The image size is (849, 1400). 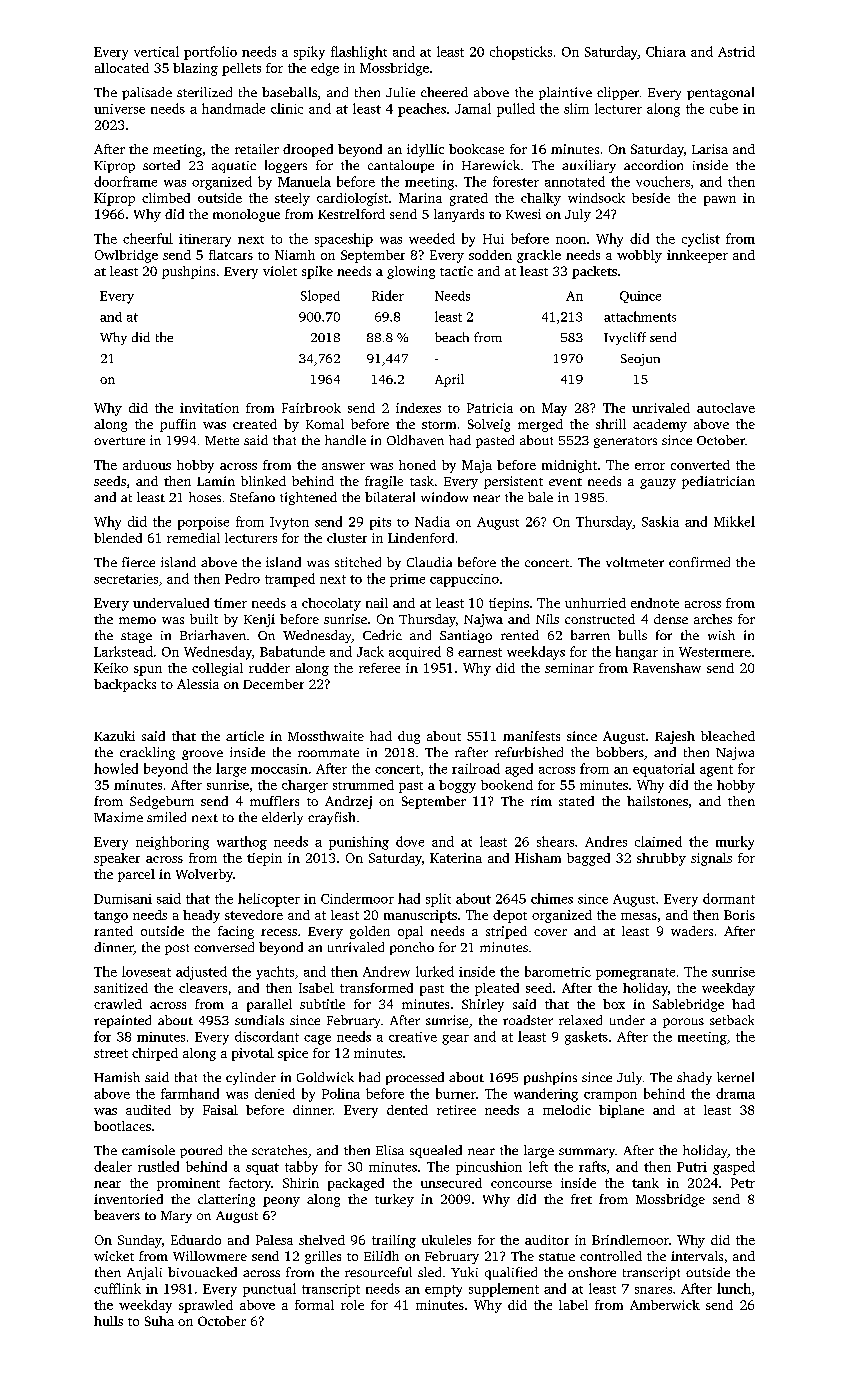 I want to click on Claudia, so click(x=429, y=562).
